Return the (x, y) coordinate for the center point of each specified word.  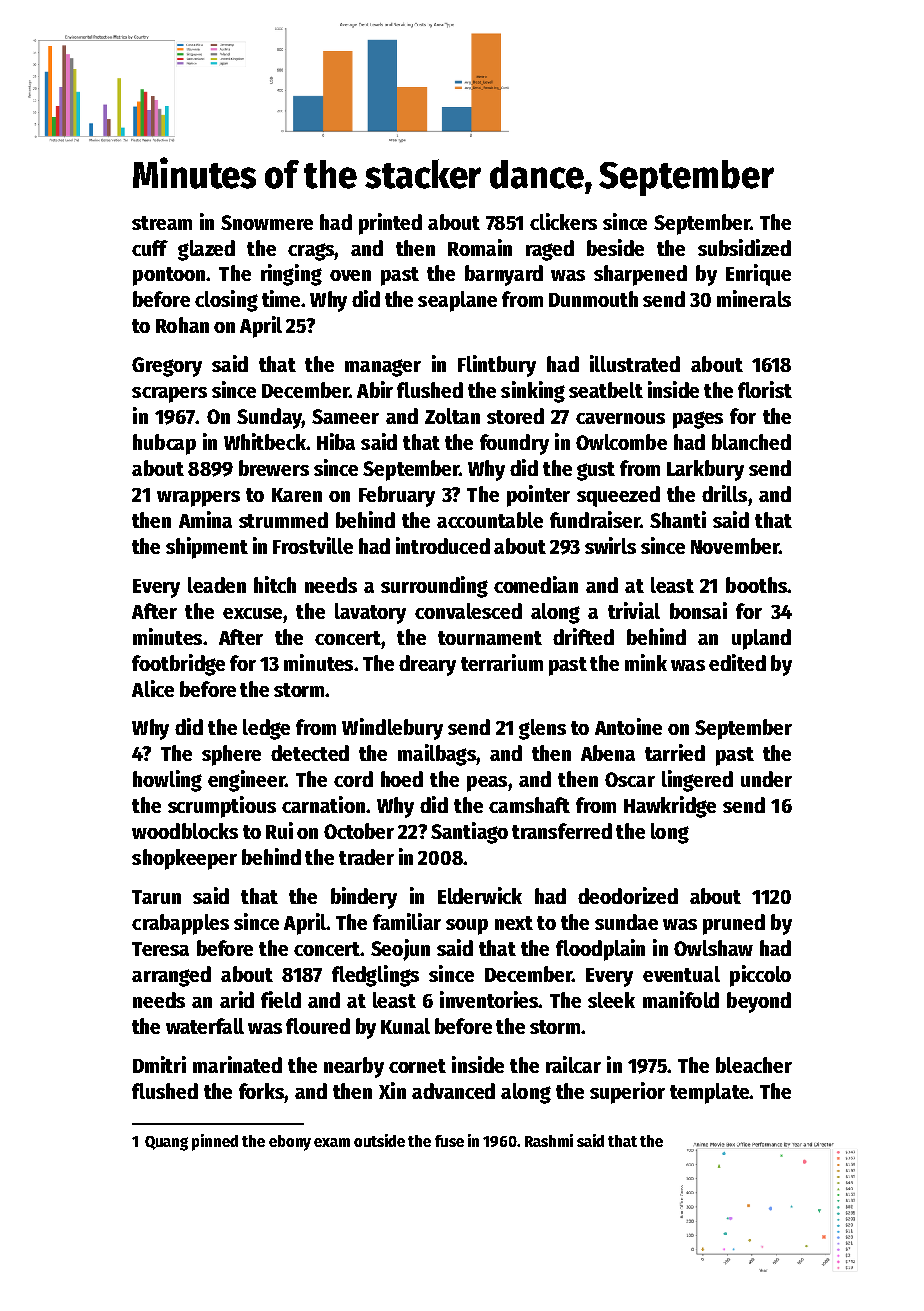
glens (542, 729)
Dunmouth (593, 299)
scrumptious (222, 807)
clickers (563, 221)
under (766, 779)
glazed (206, 250)
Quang (166, 1143)
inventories (489, 999)
